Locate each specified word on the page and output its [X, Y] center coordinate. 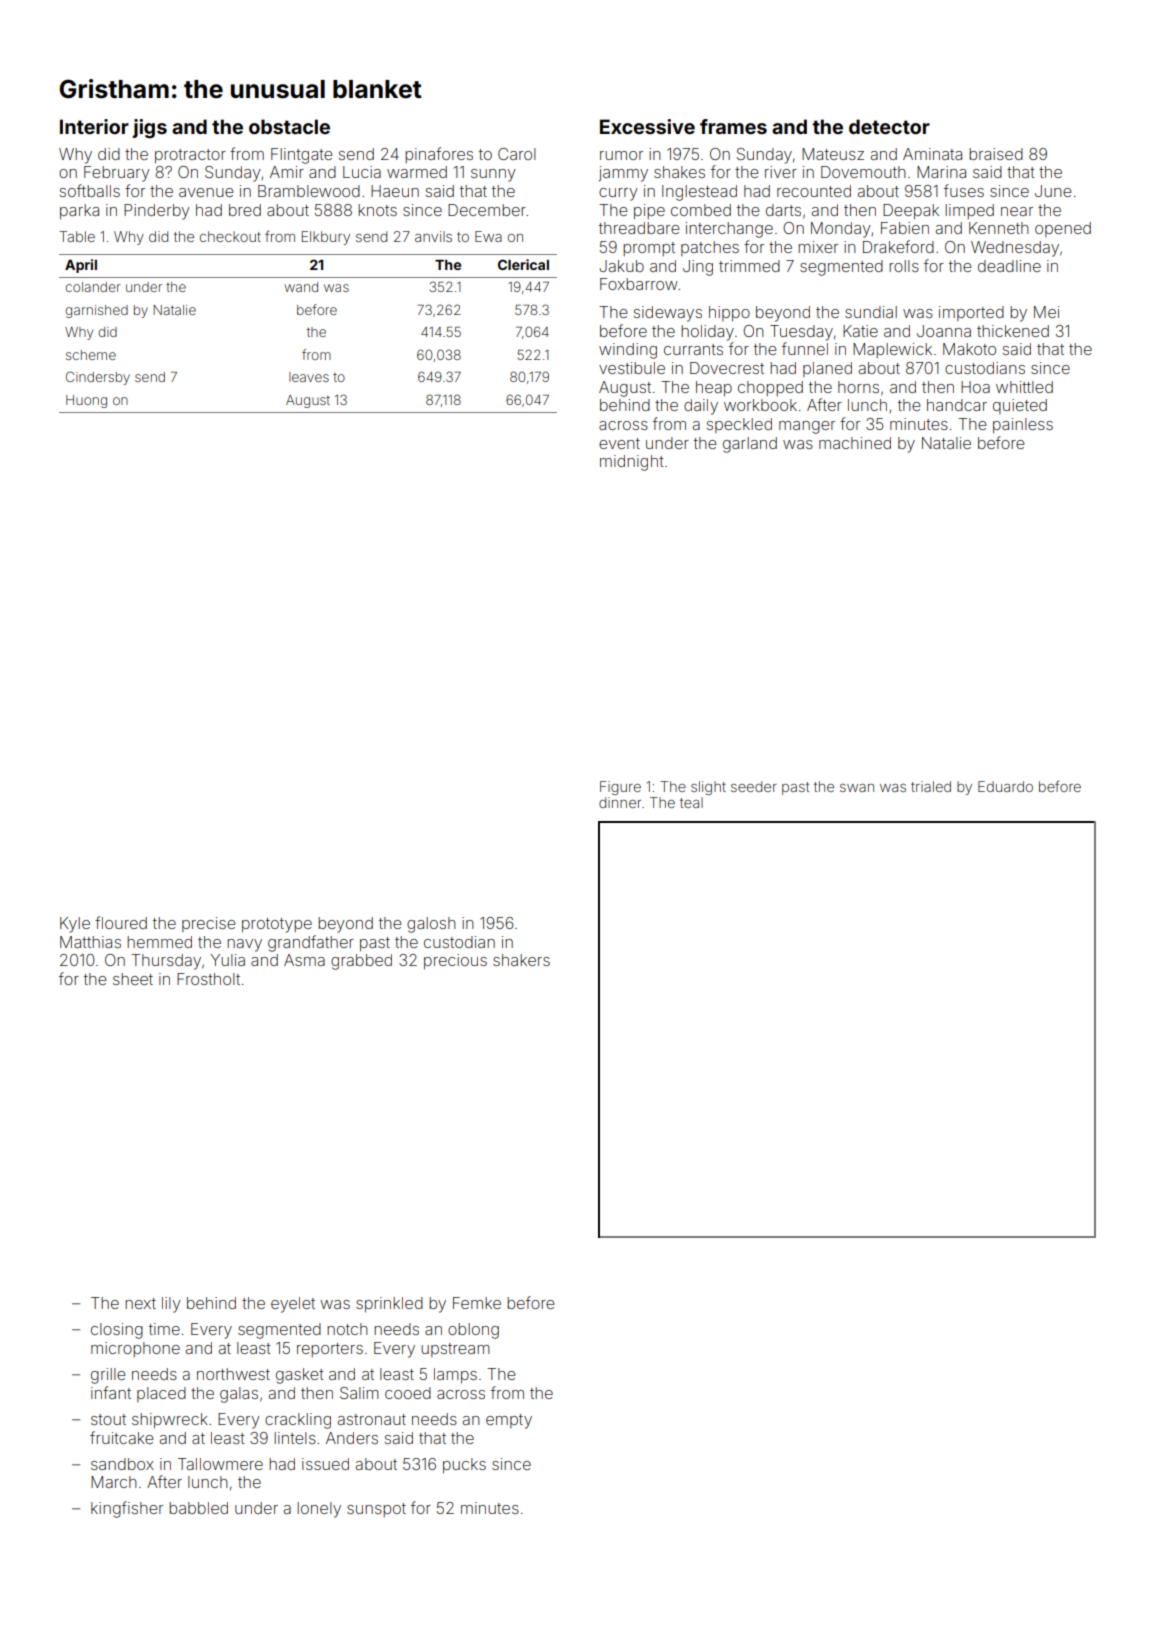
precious [455, 961]
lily [171, 1305]
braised [996, 154]
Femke [477, 1303]
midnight [632, 463]
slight [708, 788]
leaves [309, 377]
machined [855, 443]
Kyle [75, 925]
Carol [517, 154]
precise [209, 924]
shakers [521, 960]
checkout [230, 236]
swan [857, 788]
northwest [233, 1374]
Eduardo [1005, 786]
